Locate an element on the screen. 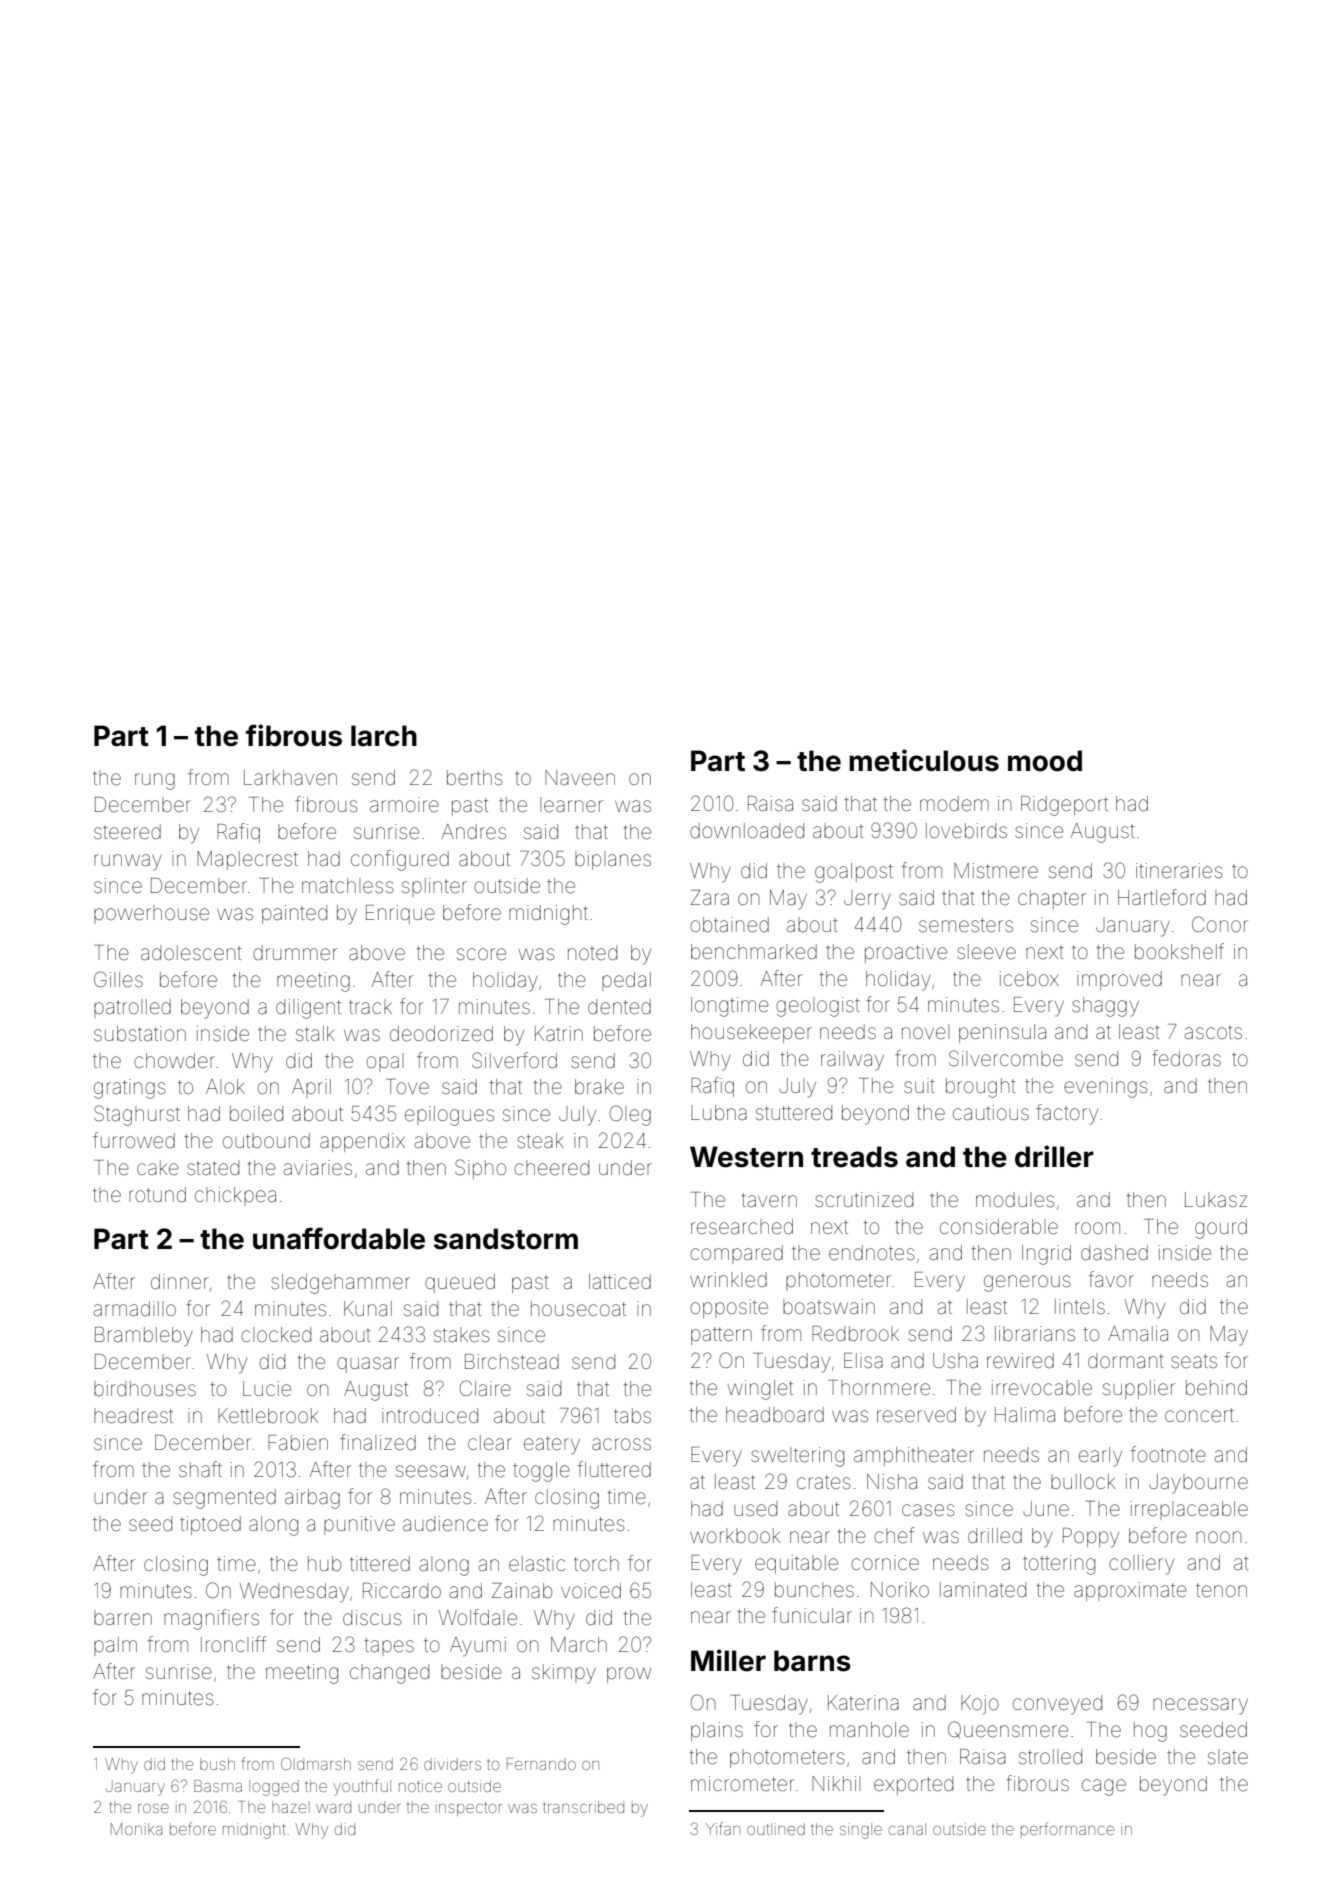 This screenshot has height=1897, width=1342. track is located at coordinates (370, 1006).
